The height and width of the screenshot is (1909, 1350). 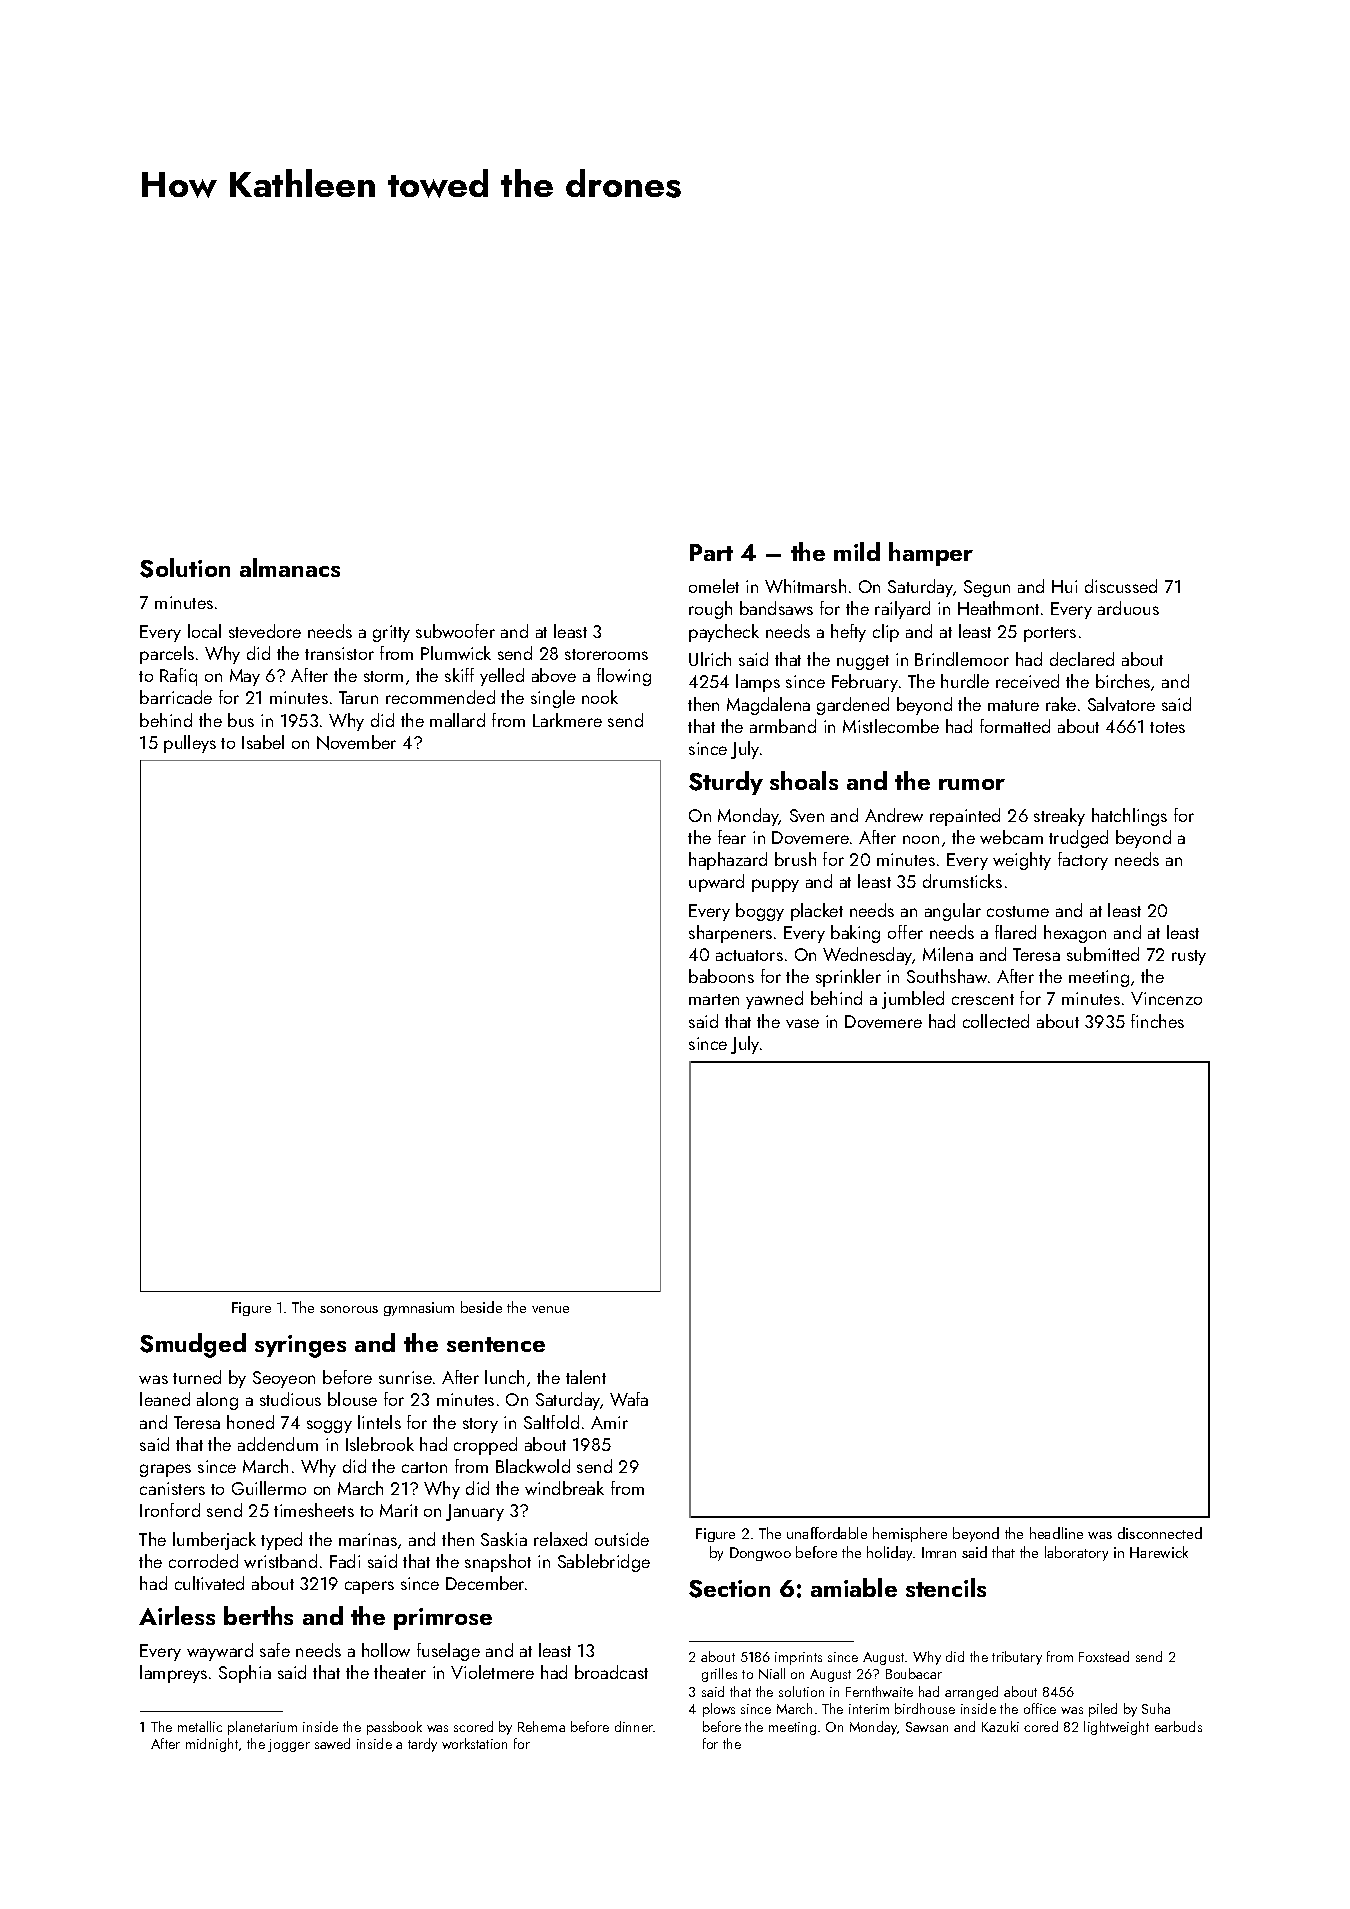 I want to click on Rehema, so click(x=541, y=1726).
